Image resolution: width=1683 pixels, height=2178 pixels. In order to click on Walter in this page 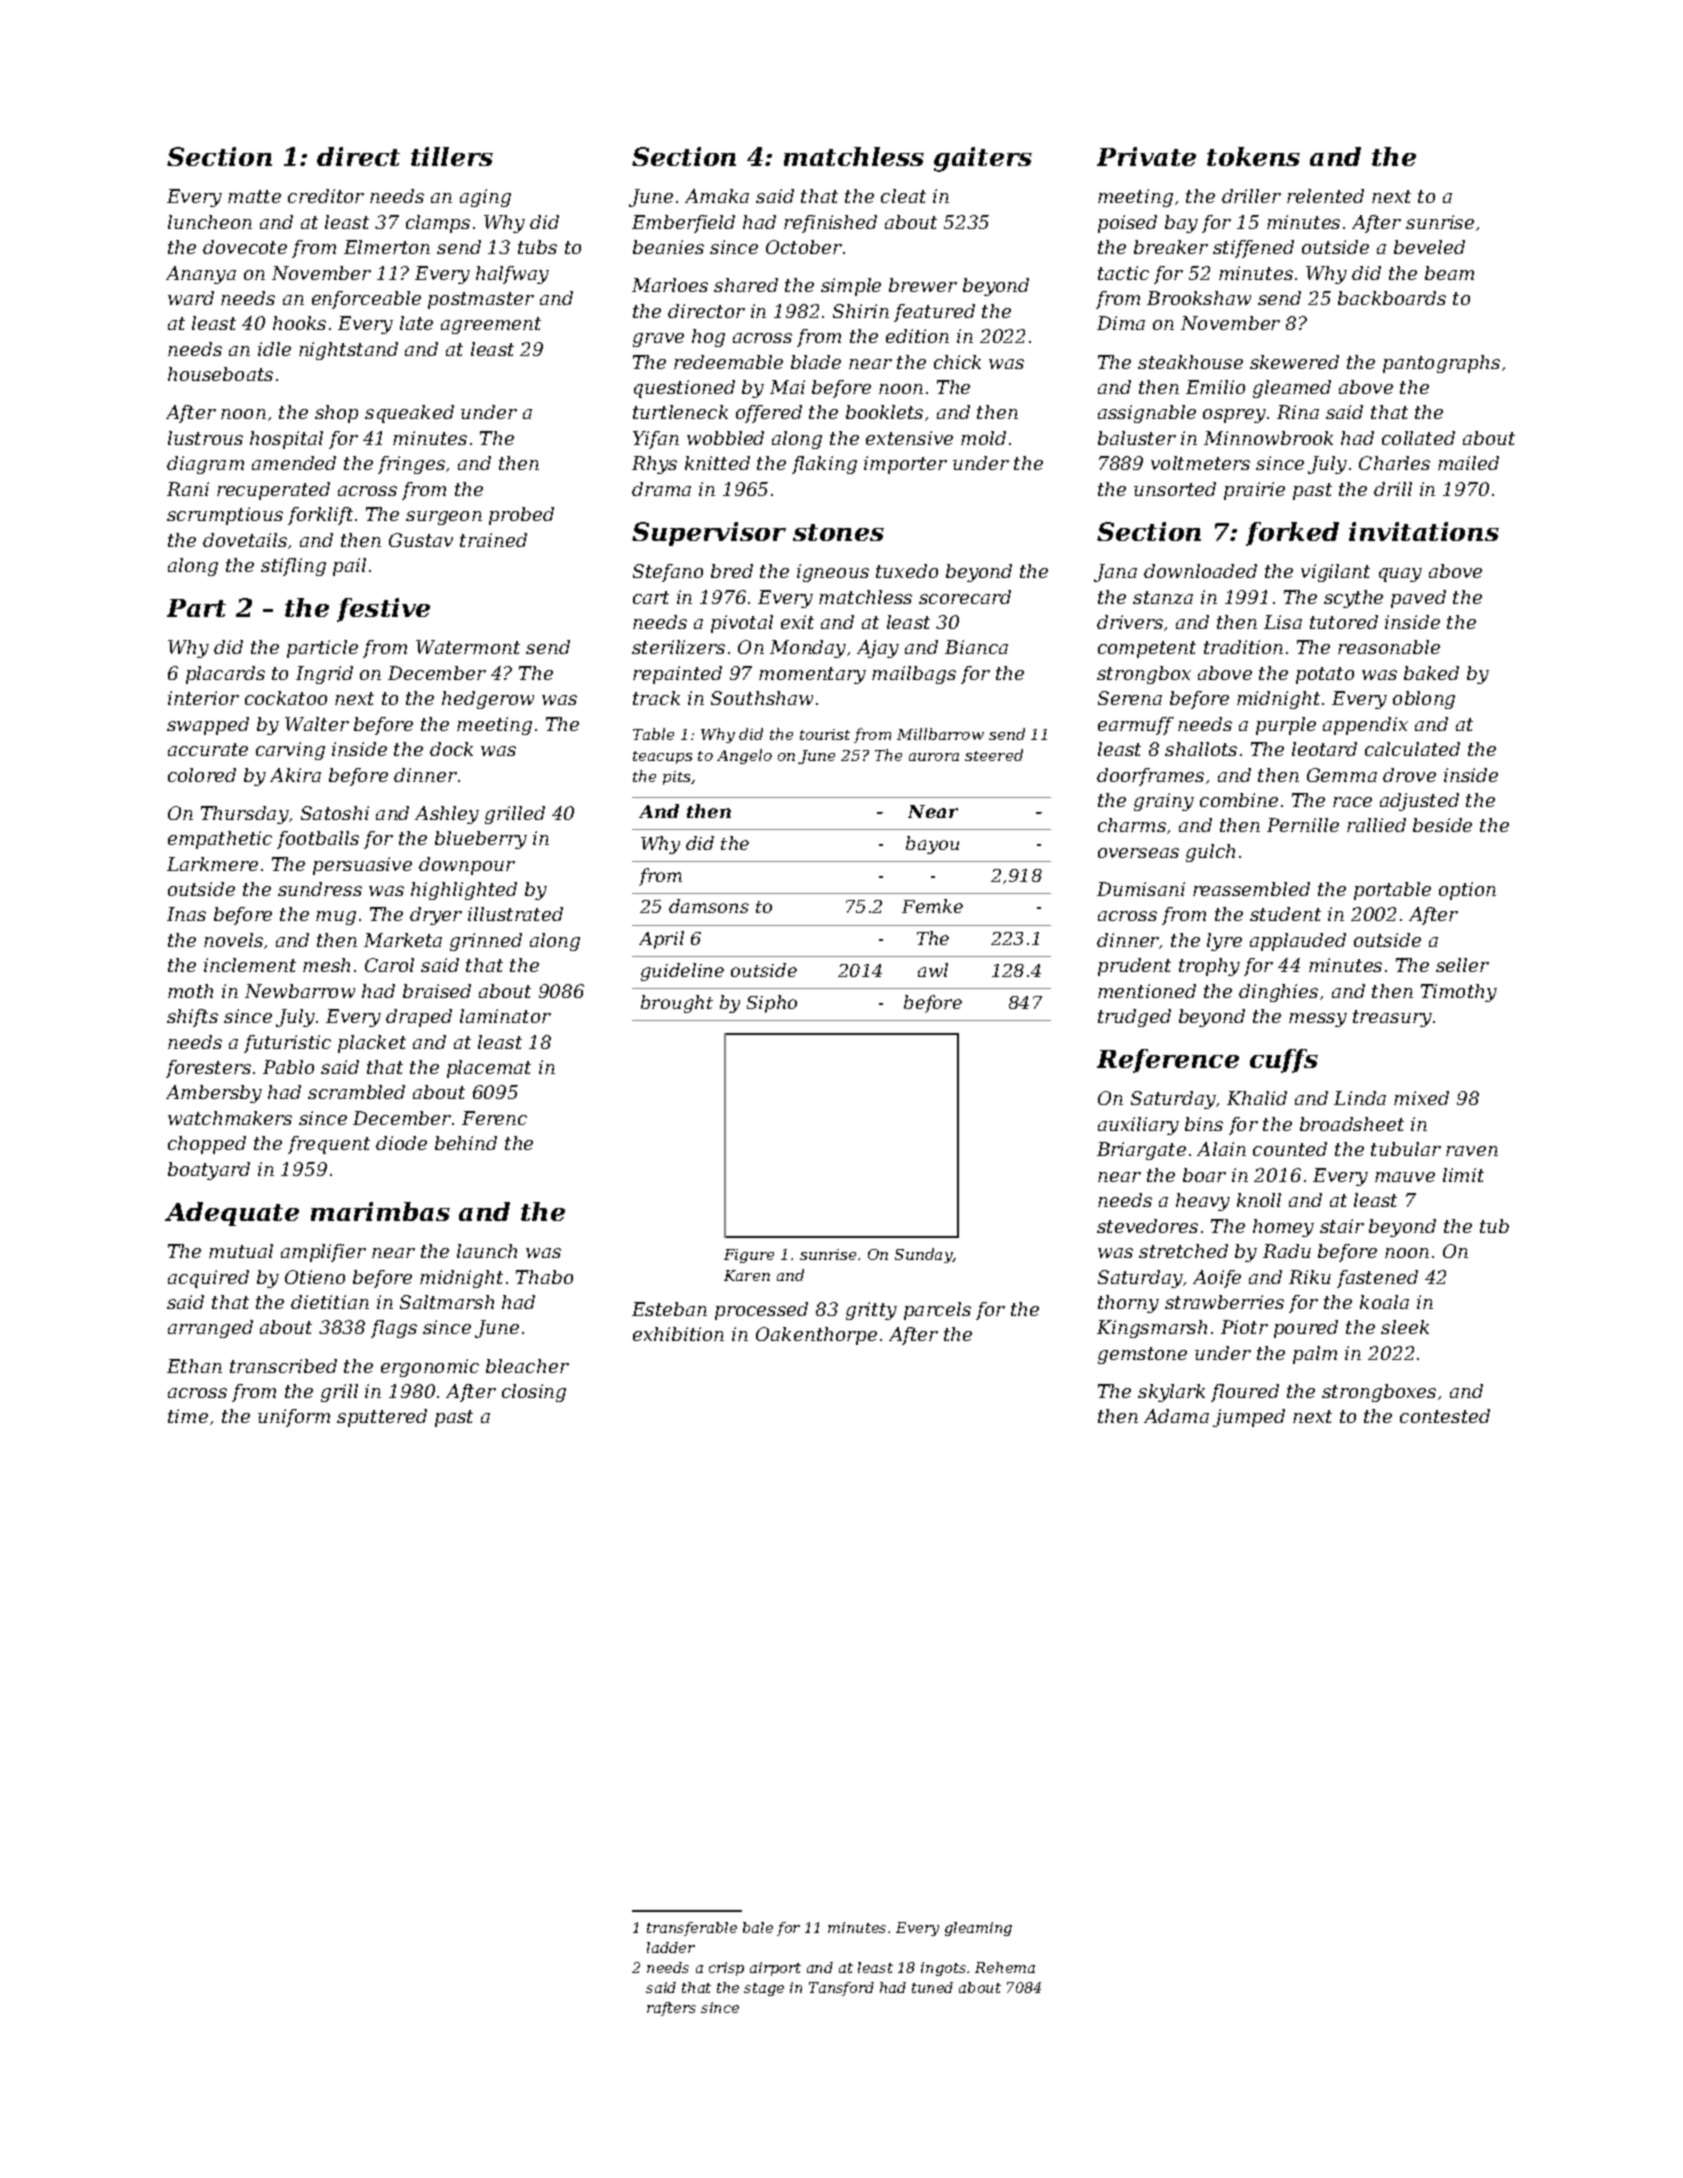, I will do `click(317, 724)`.
